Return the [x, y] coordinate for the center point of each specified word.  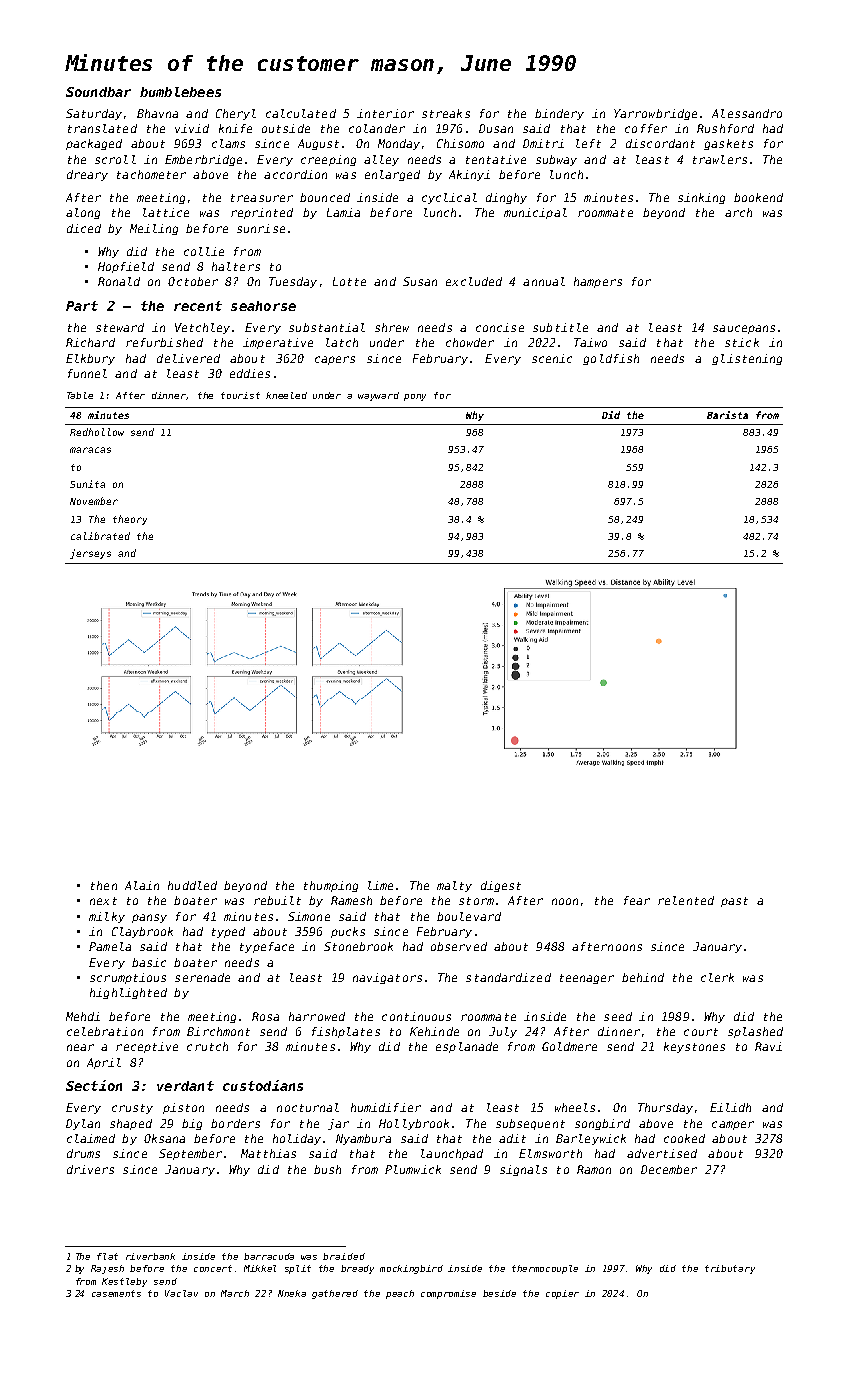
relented [686, 900]
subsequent [530, 1124]
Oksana [164, 1138]
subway [556, 160]
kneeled [286, 395]
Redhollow [97, 432]
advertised [662, 1153]
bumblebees [180, 92]
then [104, 885]
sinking [701, 198]
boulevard [469, 916]
